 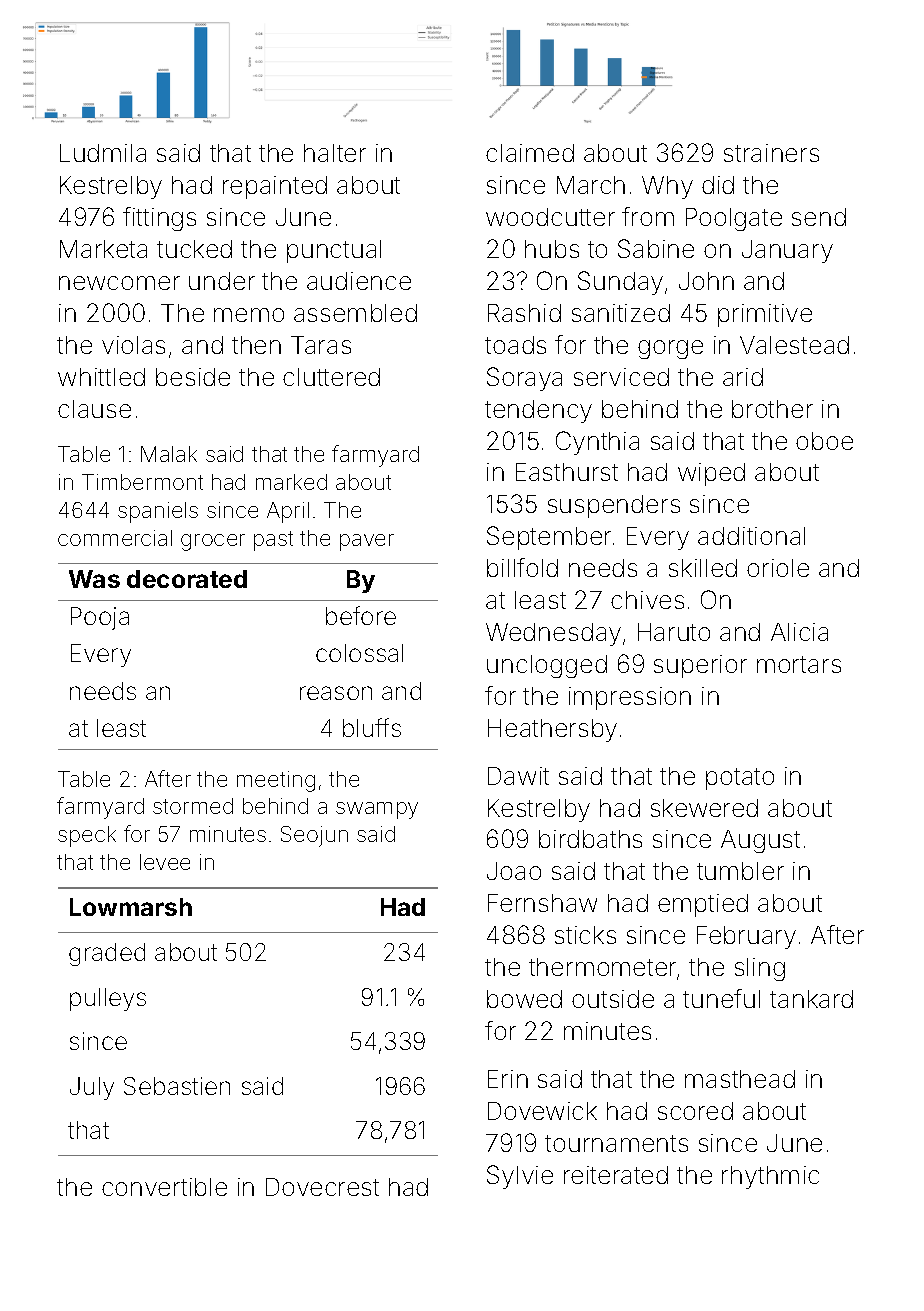 What do you see at coordinates (355, 313) in the image?
I see `assembled` at bounding box center [355, 313].
